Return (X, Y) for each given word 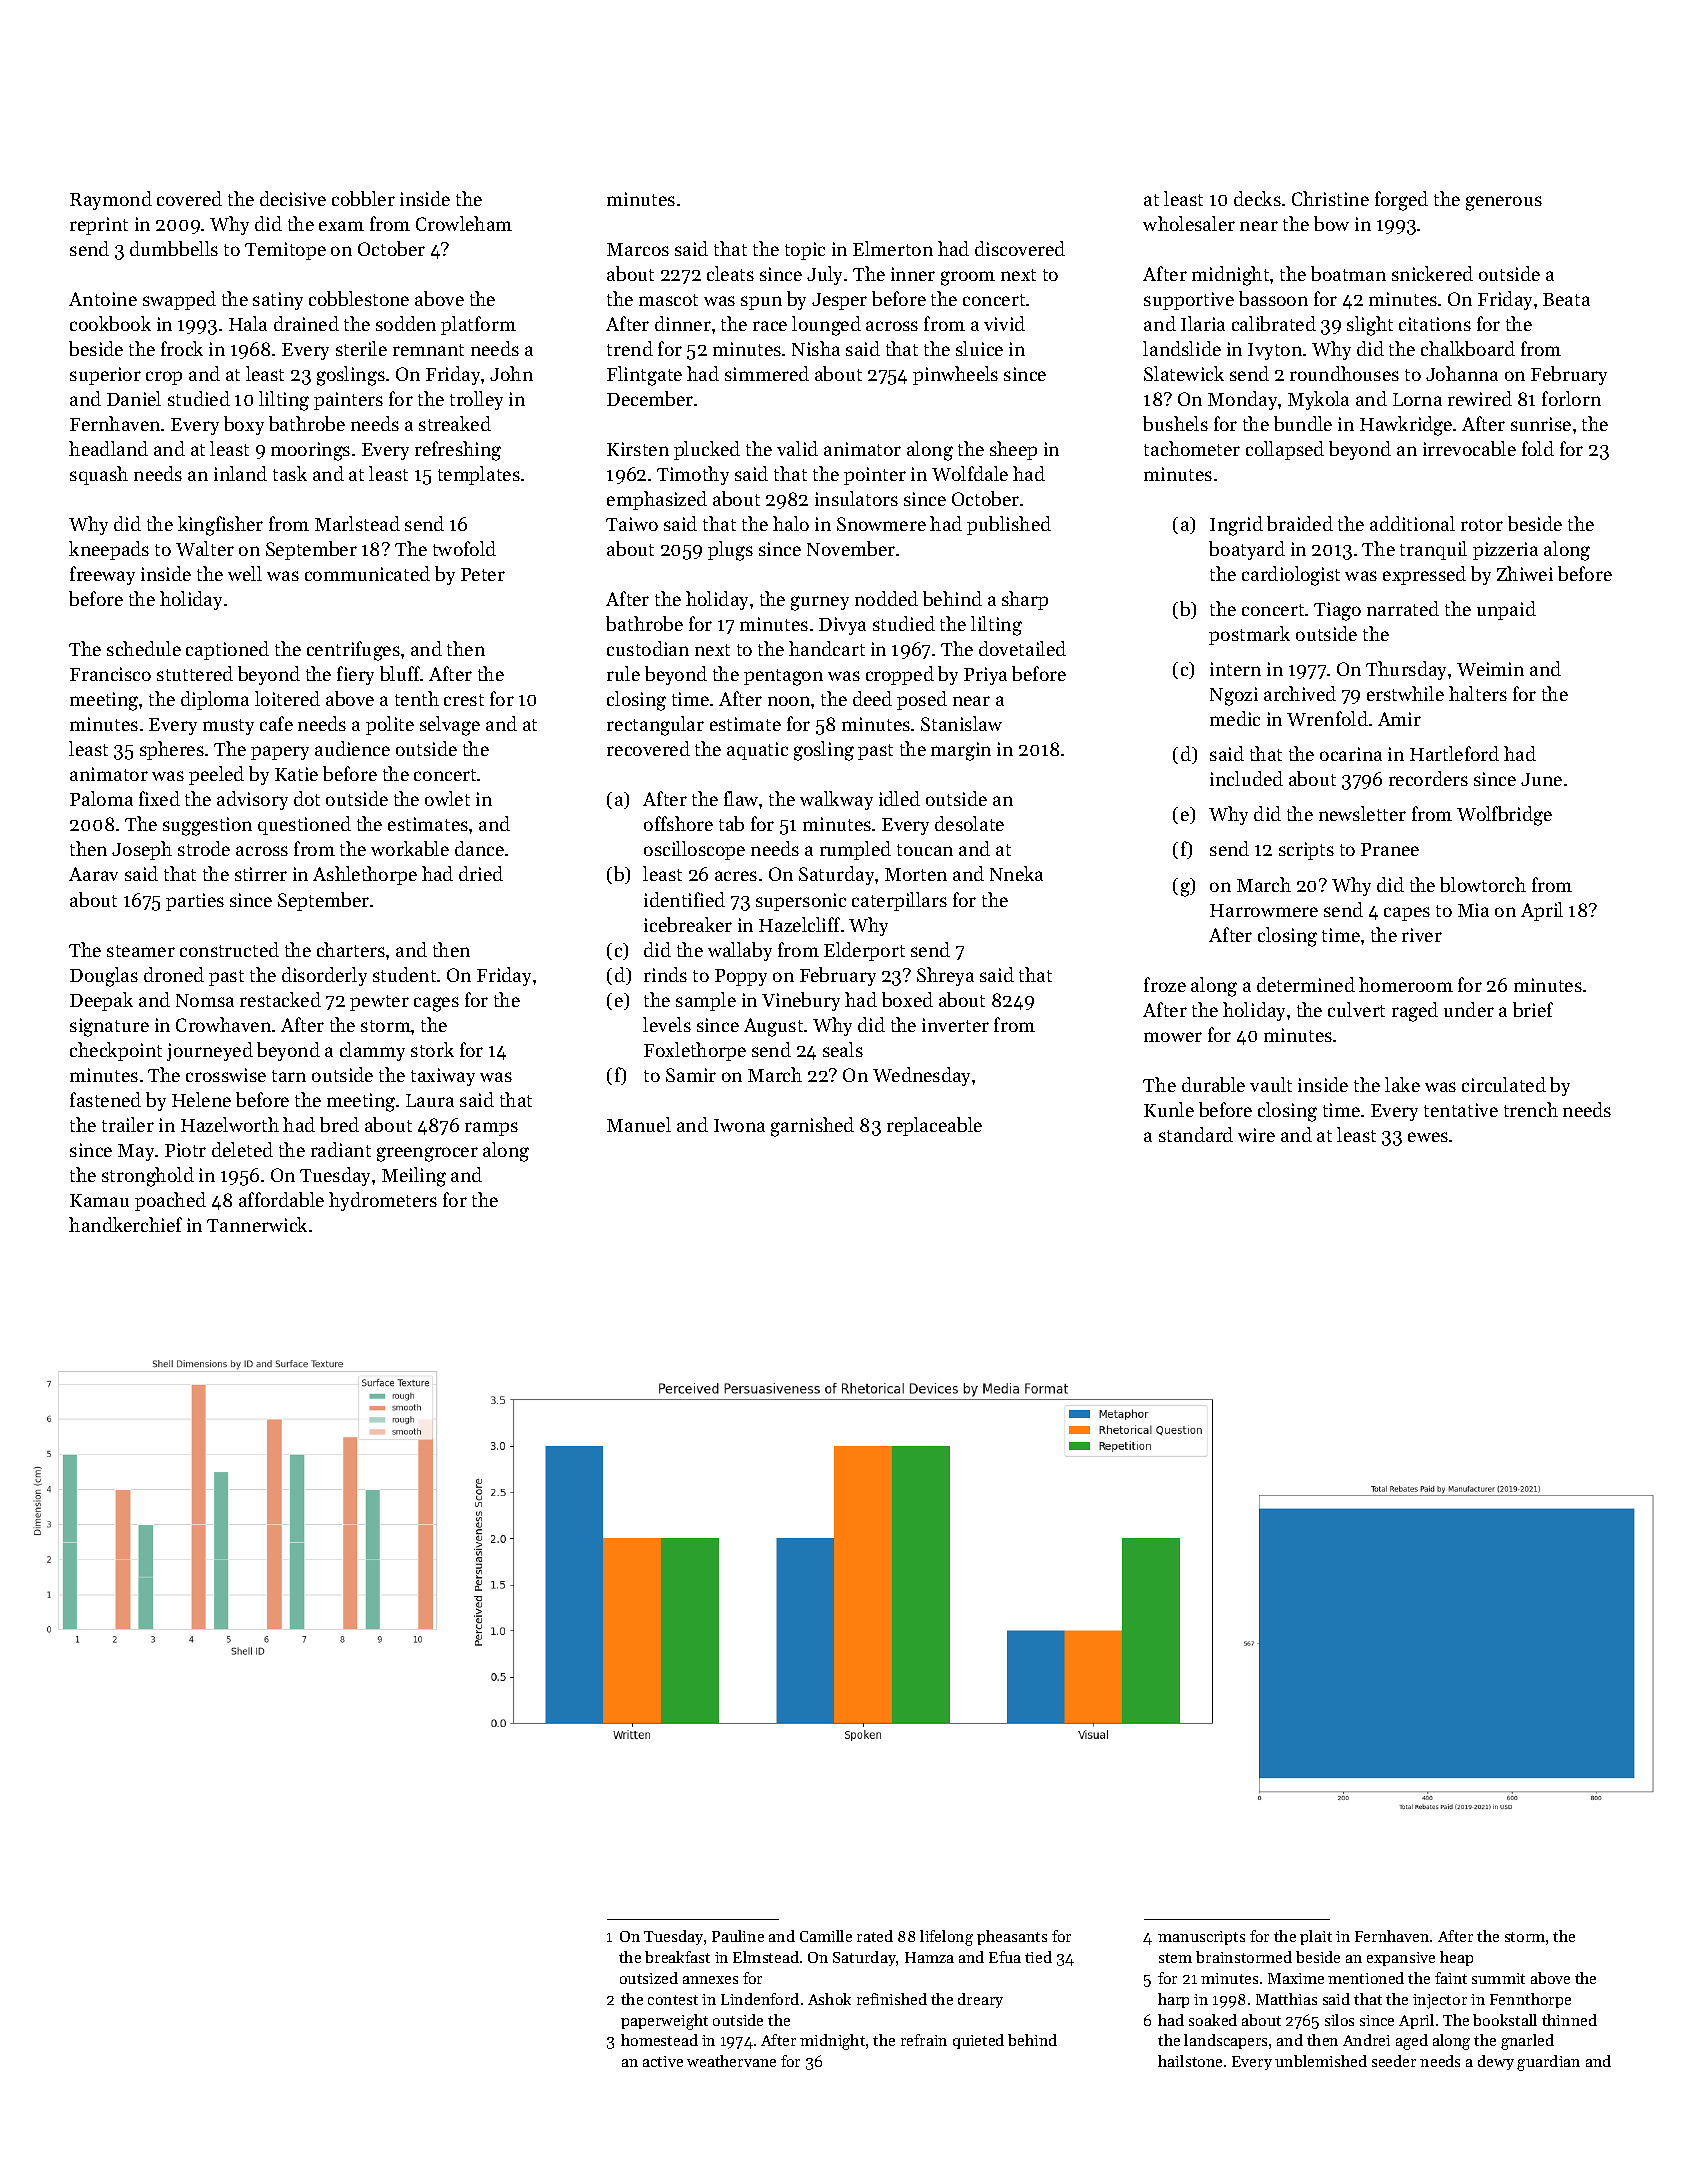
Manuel (639, 1124)
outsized (649, 1978)
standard (1196, 1134)
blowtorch (1483, 884)
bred (339, 1124)
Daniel (134, 398)
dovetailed (1022, 648)
